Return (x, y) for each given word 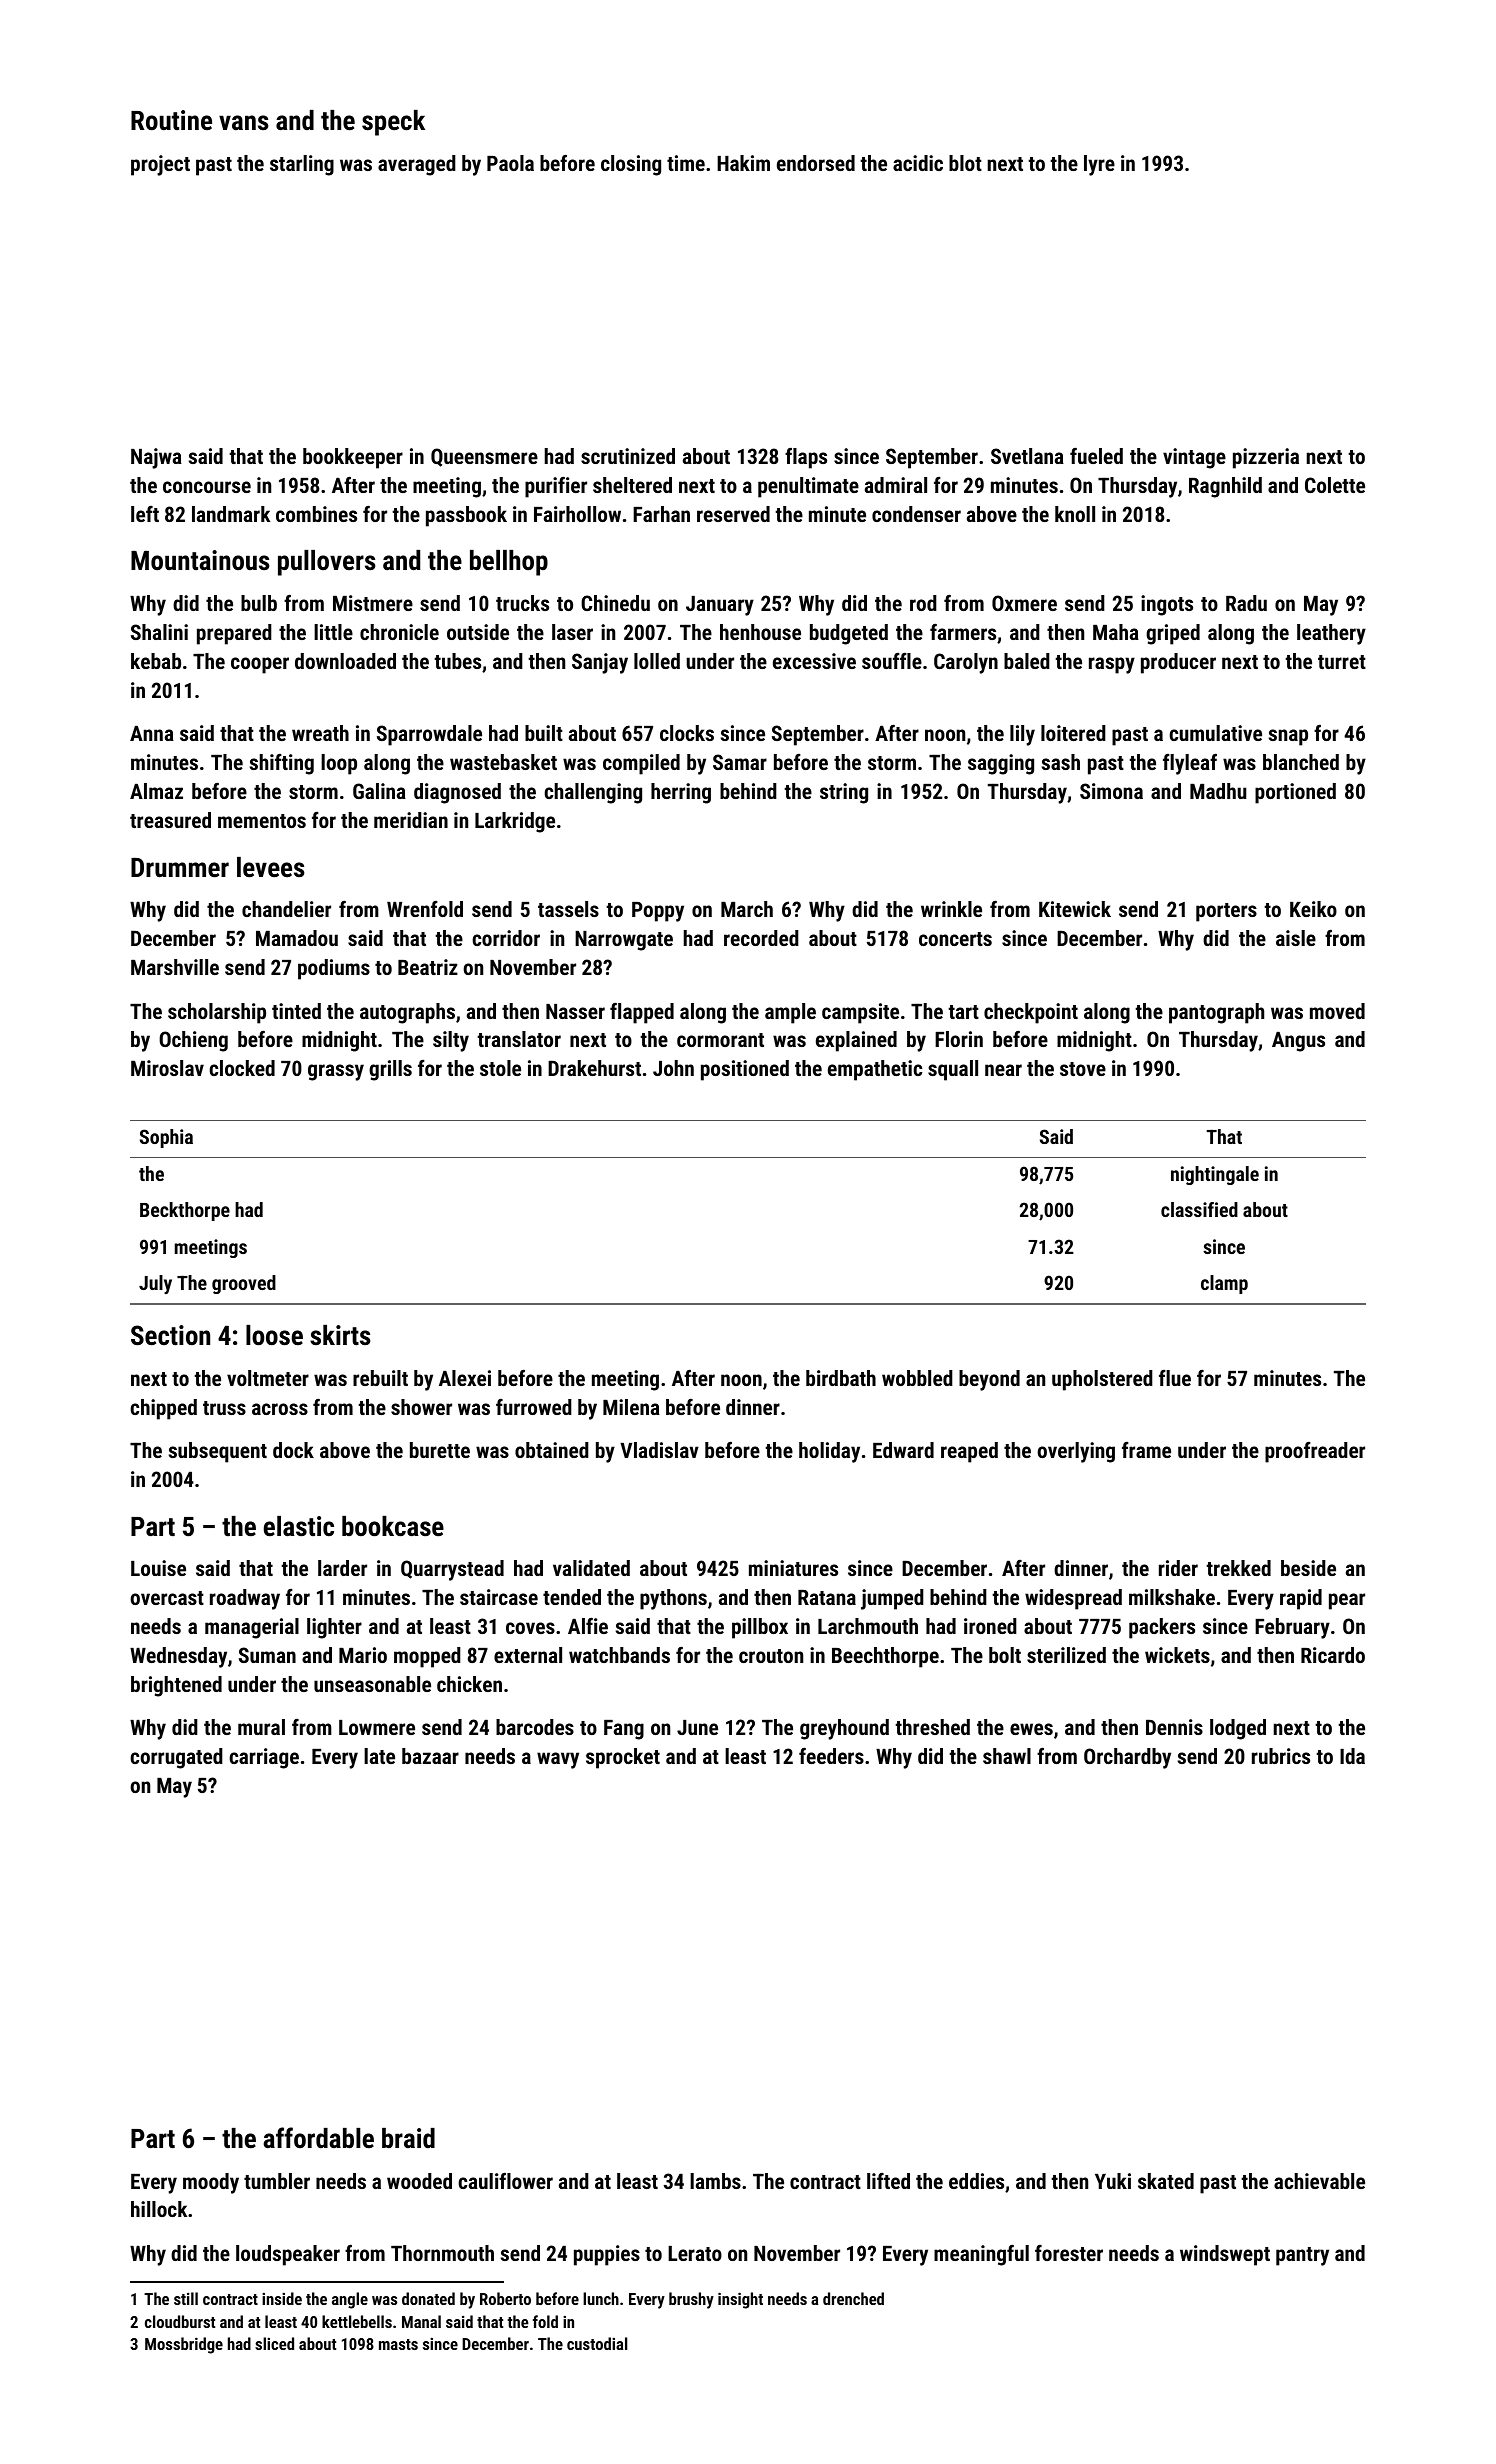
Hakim (743, 163)
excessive (814, 661)
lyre (1099, 165)
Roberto (505, 2298)
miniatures (793, 1568)
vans (243, 122)
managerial (252, 1628)
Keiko (1313, 909)
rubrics (1281, 1756)
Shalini (159, 632)
